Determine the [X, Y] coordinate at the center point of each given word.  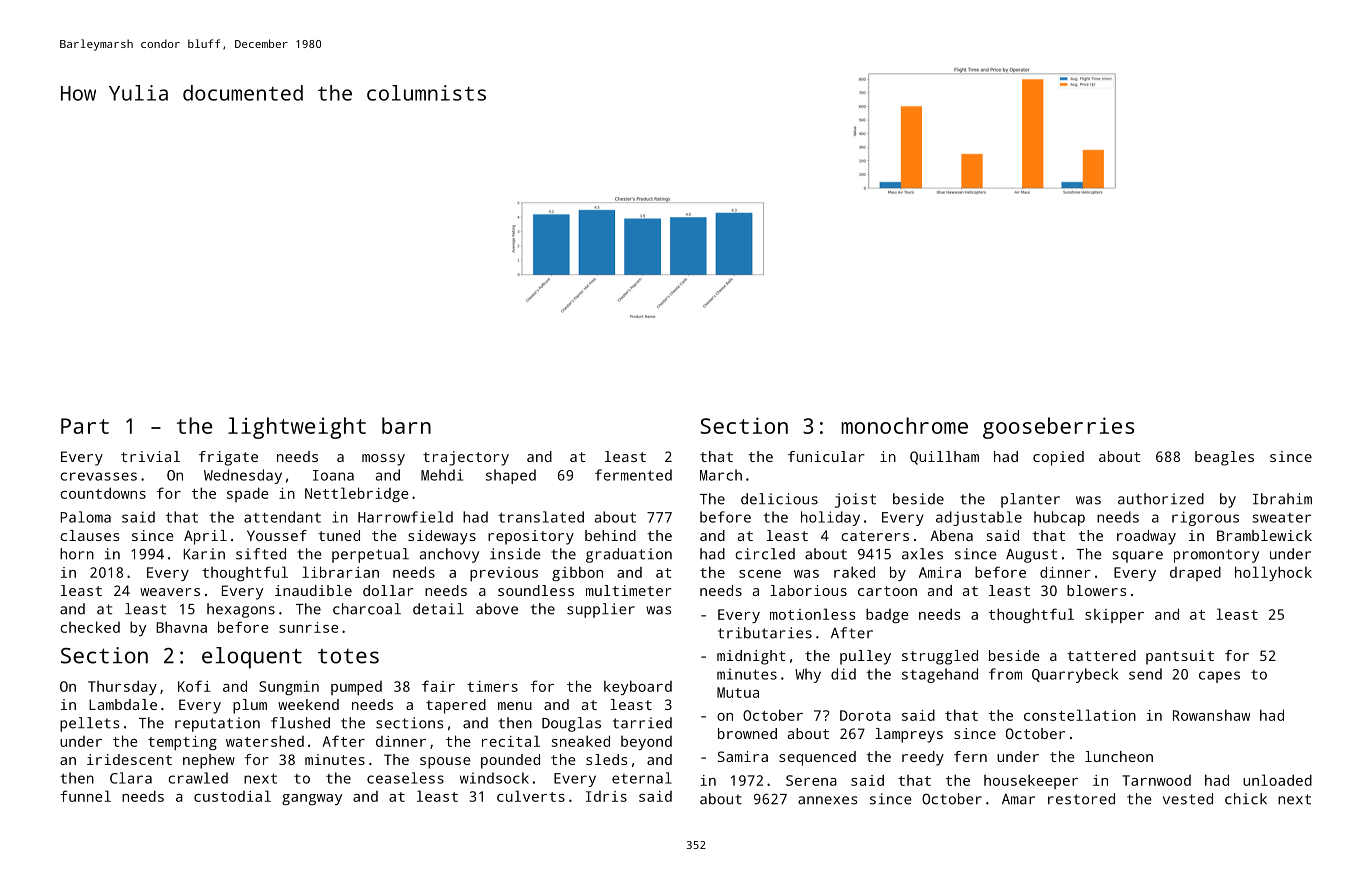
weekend [308, 704]
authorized [1161, 499]
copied [1058, 458]
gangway [312, 799]
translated [541, 517]
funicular [826, 456]
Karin [204, 554]
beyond [646, 743]
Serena [811, 780]
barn [406, 425]
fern [970, 756]
